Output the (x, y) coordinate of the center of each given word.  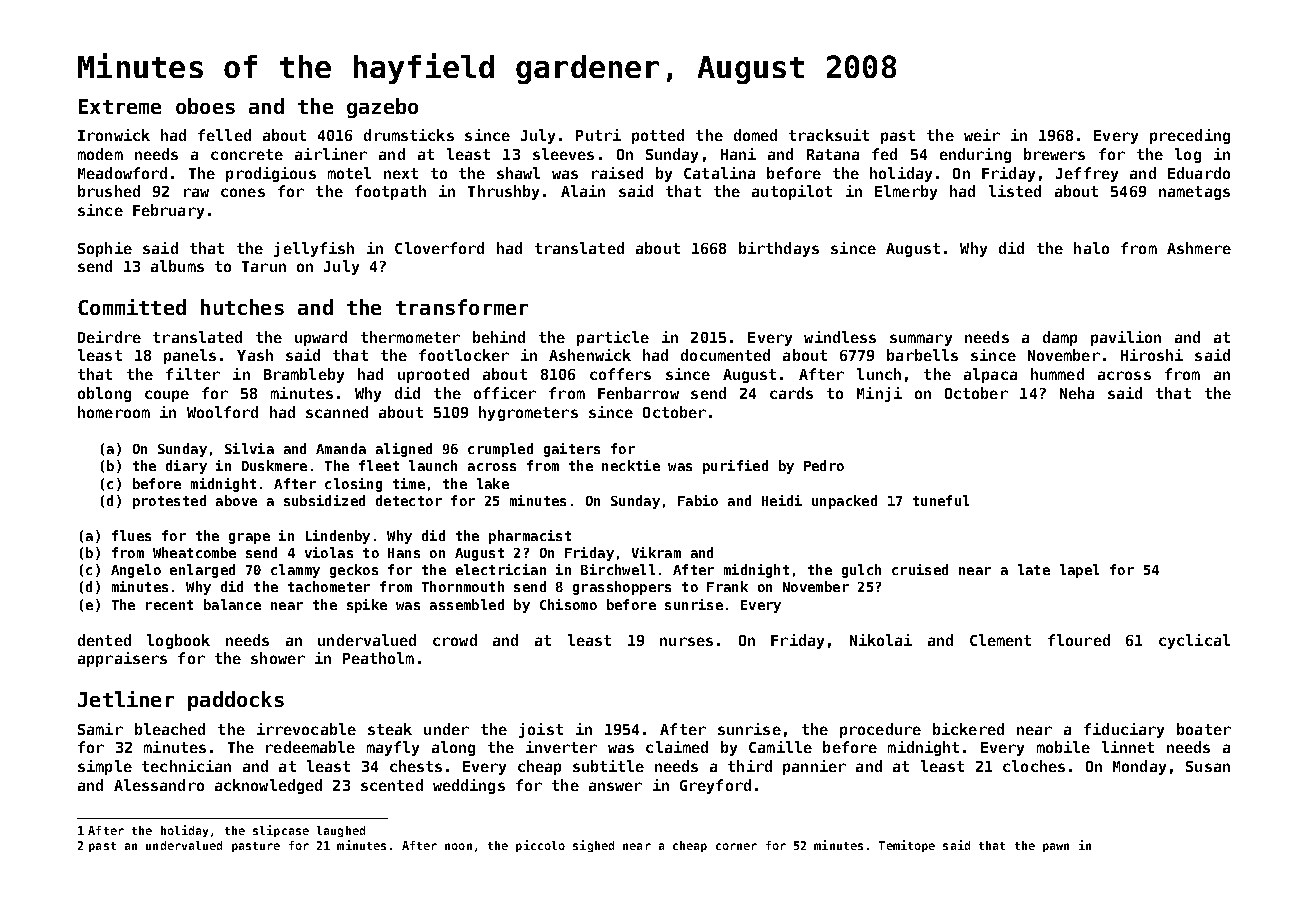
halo (1091, 248)
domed (755, 135)
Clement (1000, 640)
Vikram (656, 552)
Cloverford (439, 248)
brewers (1054, 154)
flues (131, 535)
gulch (861, 571)
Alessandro (159, 785)
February (168, 211)
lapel (1079, 571)
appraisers (122, 659)
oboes (205, 106)
